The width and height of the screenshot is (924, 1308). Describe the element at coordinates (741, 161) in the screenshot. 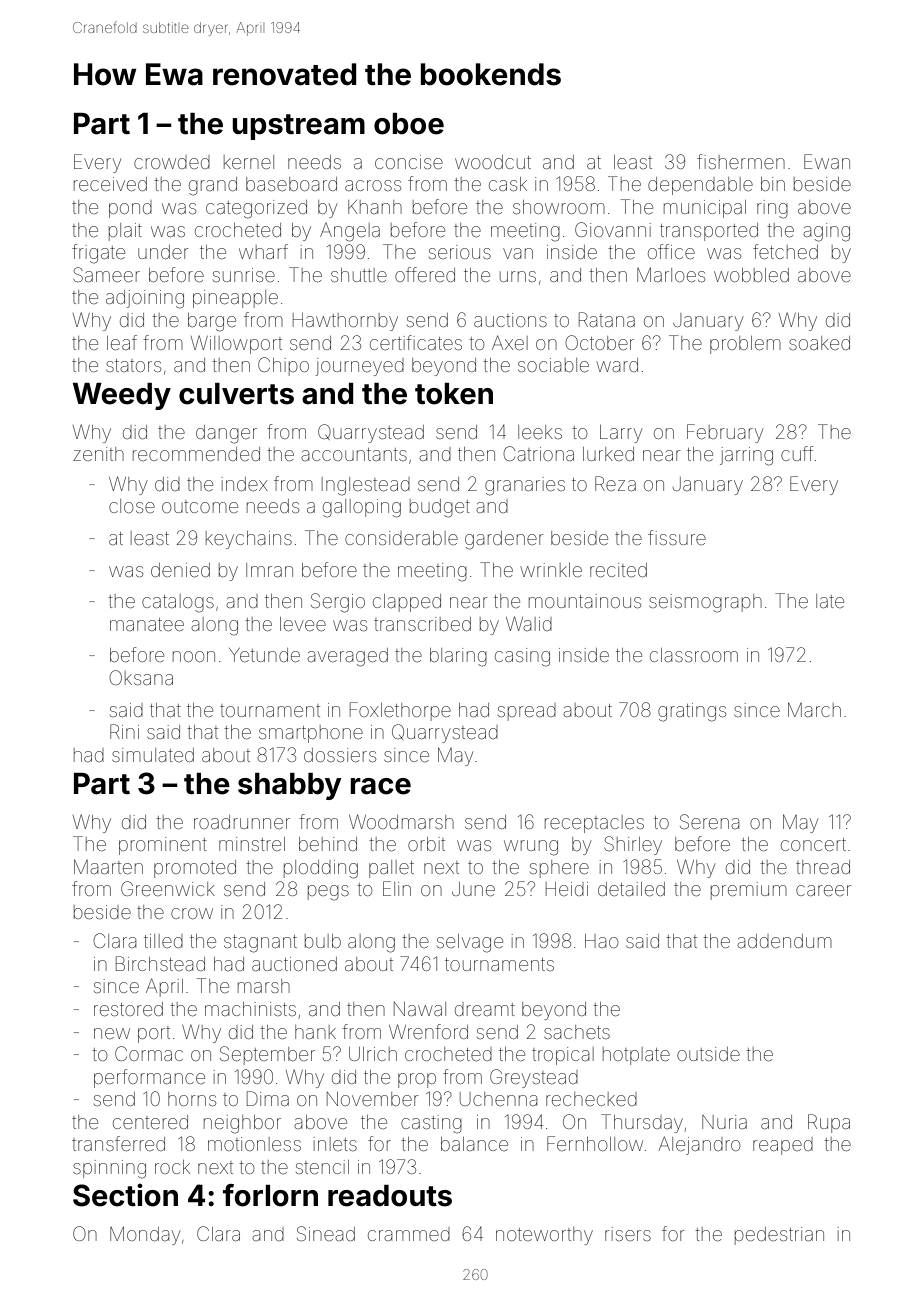

I see `fishermen` at that location.
